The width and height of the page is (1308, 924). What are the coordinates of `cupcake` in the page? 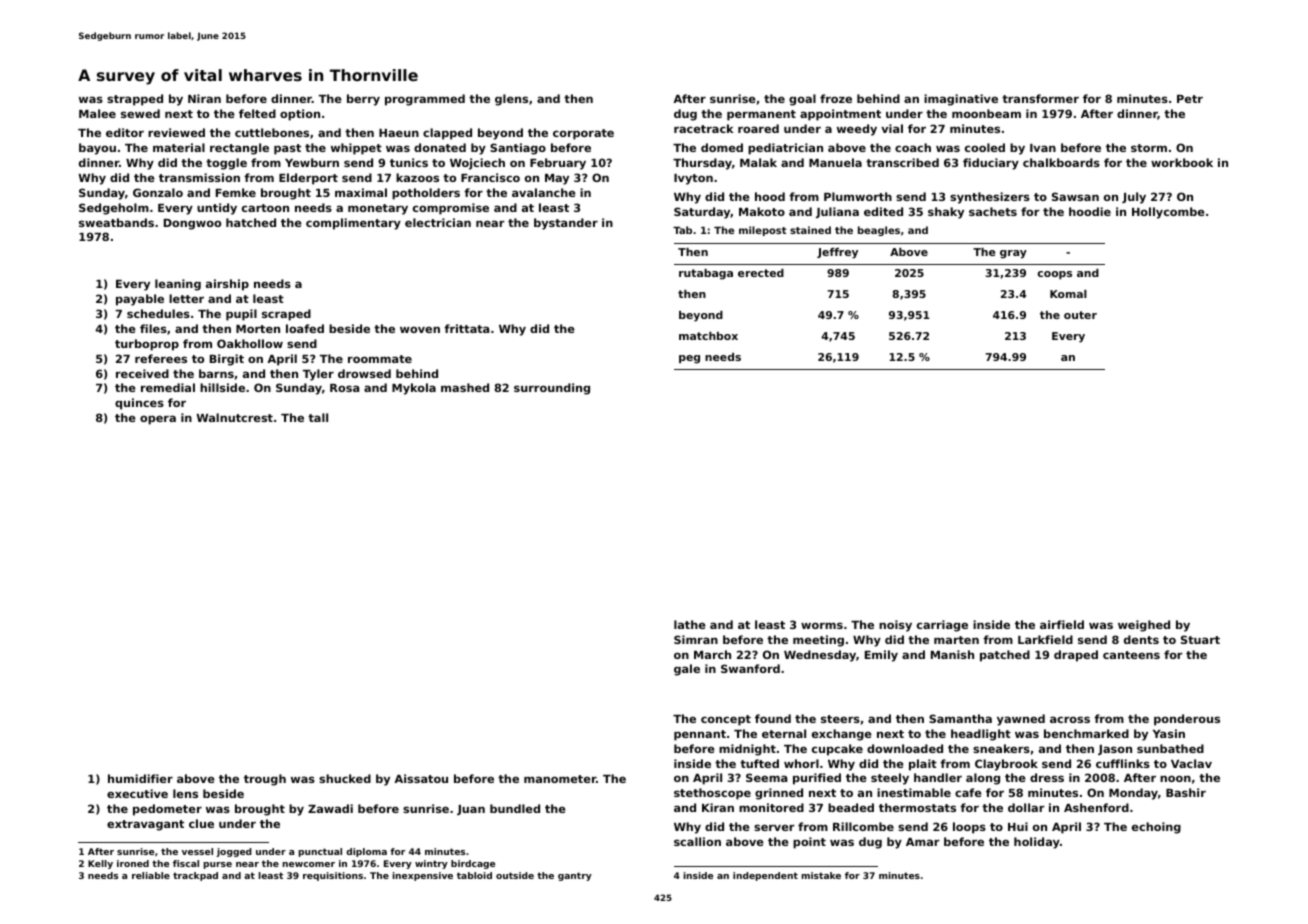 It's located at (837, 750).
